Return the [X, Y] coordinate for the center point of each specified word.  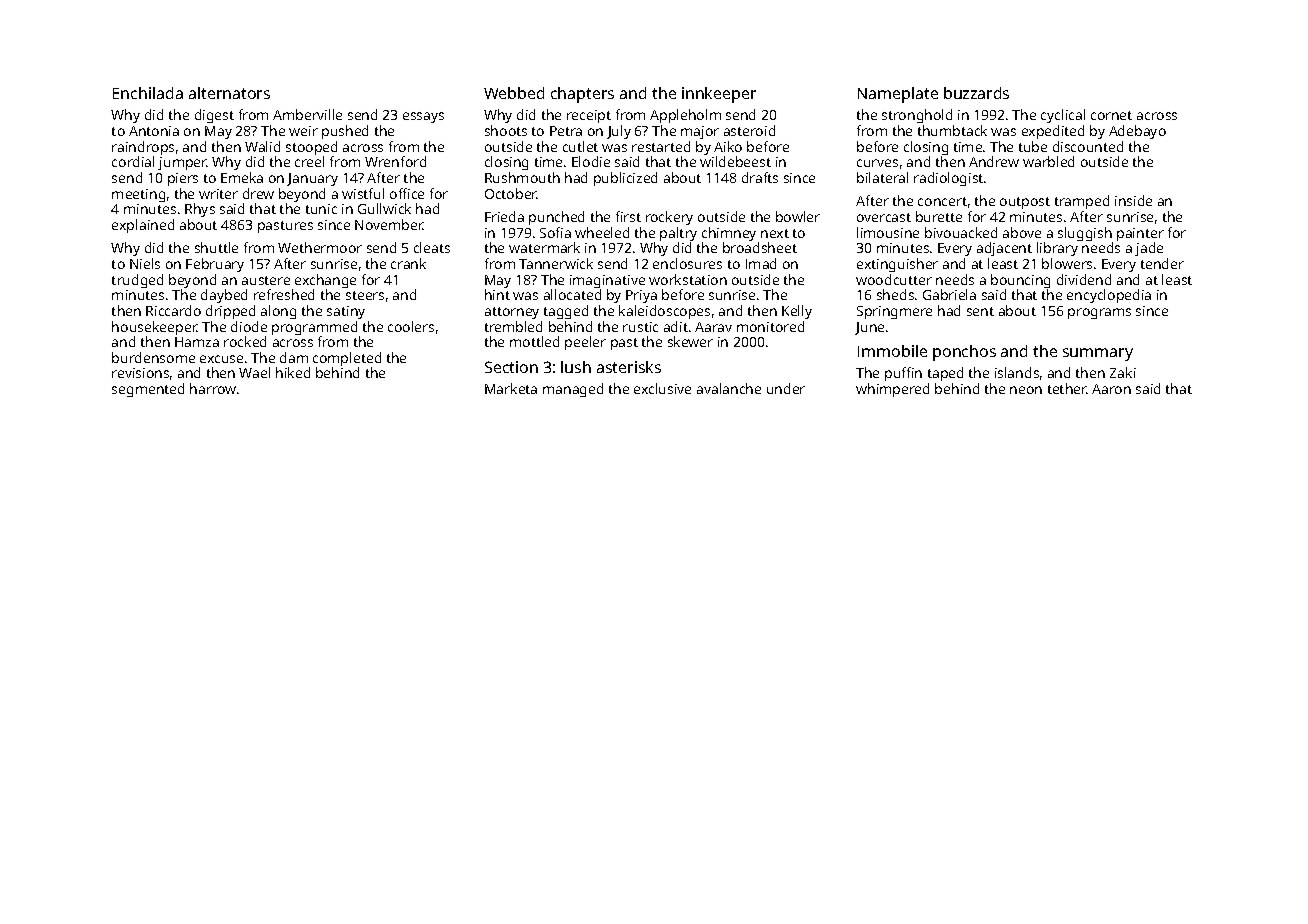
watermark [544, 247]
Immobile [892, 351]
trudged [137, 281]
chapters [582, 95]
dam [294, 357]
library [1057, 249]
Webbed [514, 93]
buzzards [976, 93]
